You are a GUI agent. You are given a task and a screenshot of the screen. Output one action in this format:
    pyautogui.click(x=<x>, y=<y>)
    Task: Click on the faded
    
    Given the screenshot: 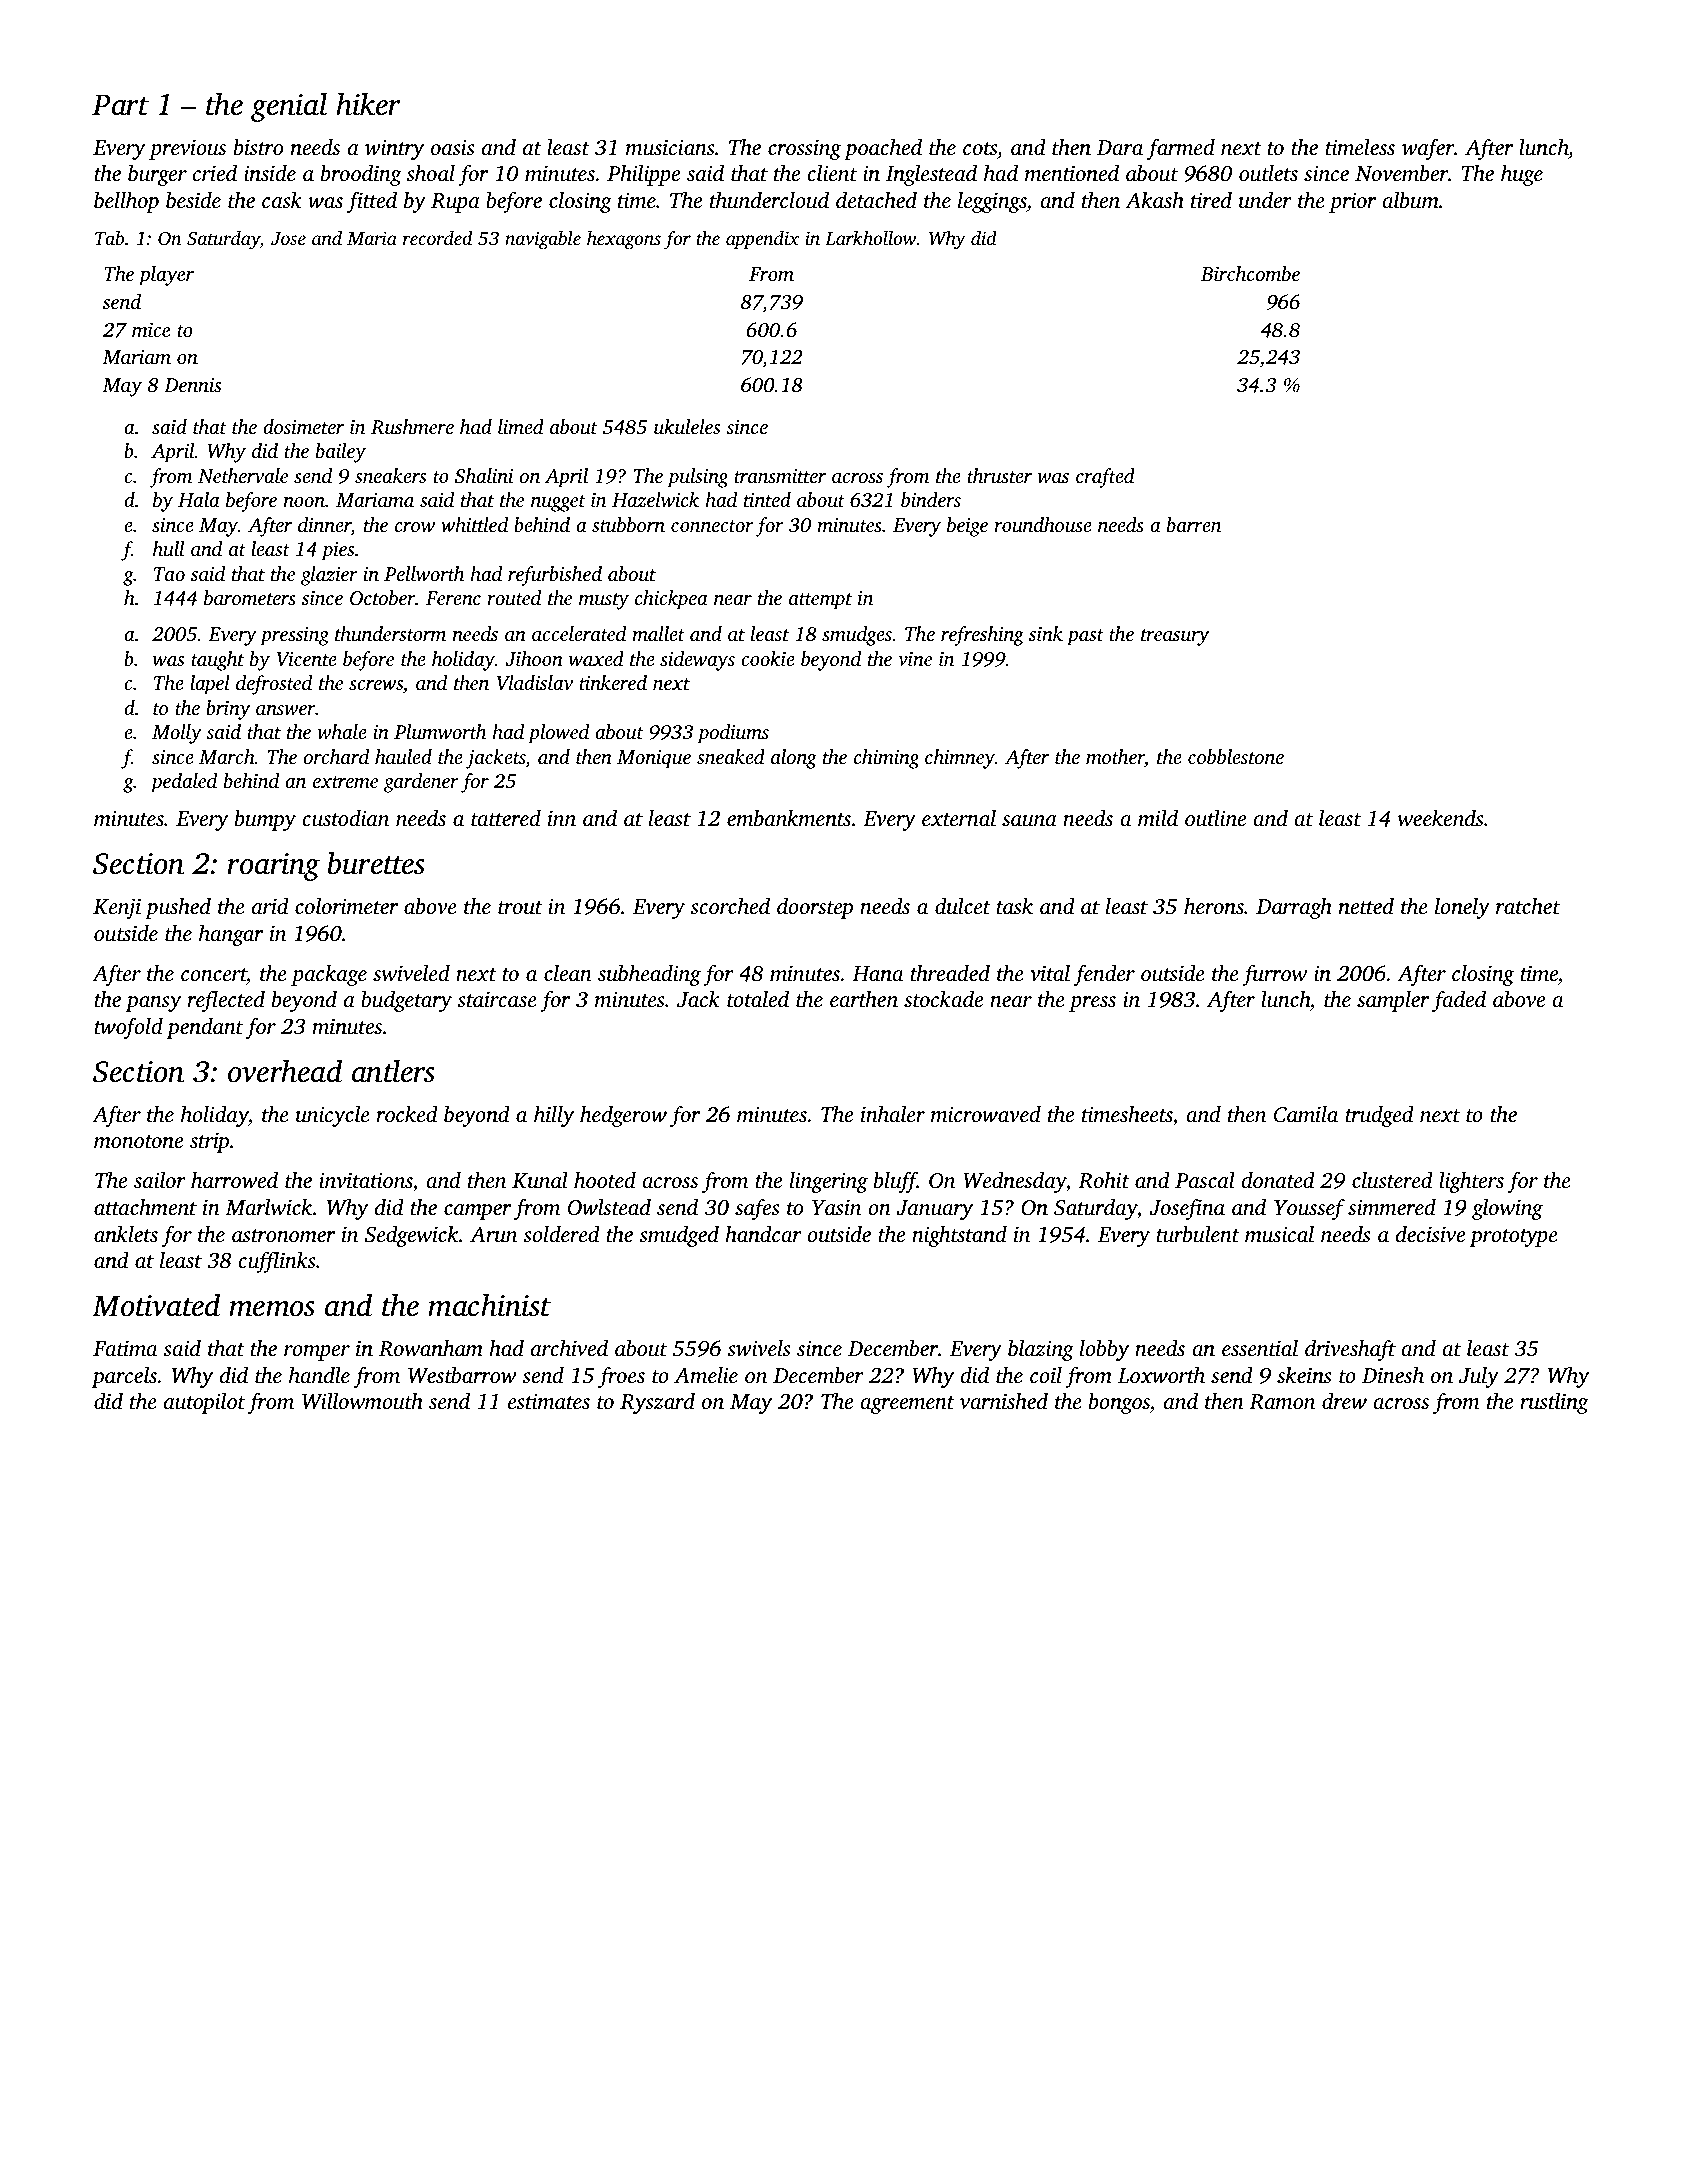 What is the action you would take?
    pyautogui.click(x=1459, y=1001)
